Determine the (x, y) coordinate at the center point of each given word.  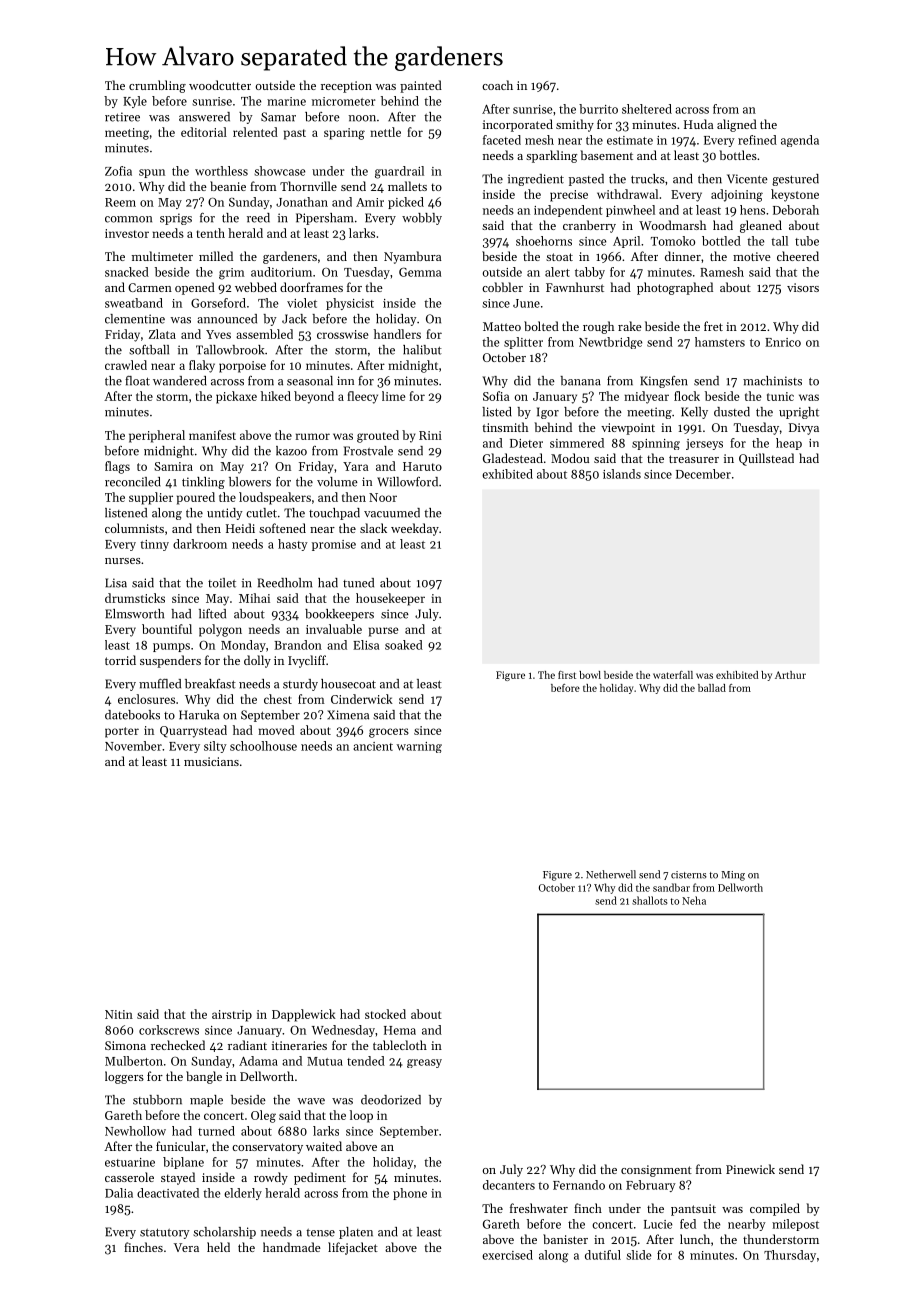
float (137, 381)
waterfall (673, 675)
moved (276, 730)
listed (497, 412)
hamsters (720, 342)
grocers (389, 733)
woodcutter (220, 85)
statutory (165, 1233)
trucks (648, 179)
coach (497, 85)
